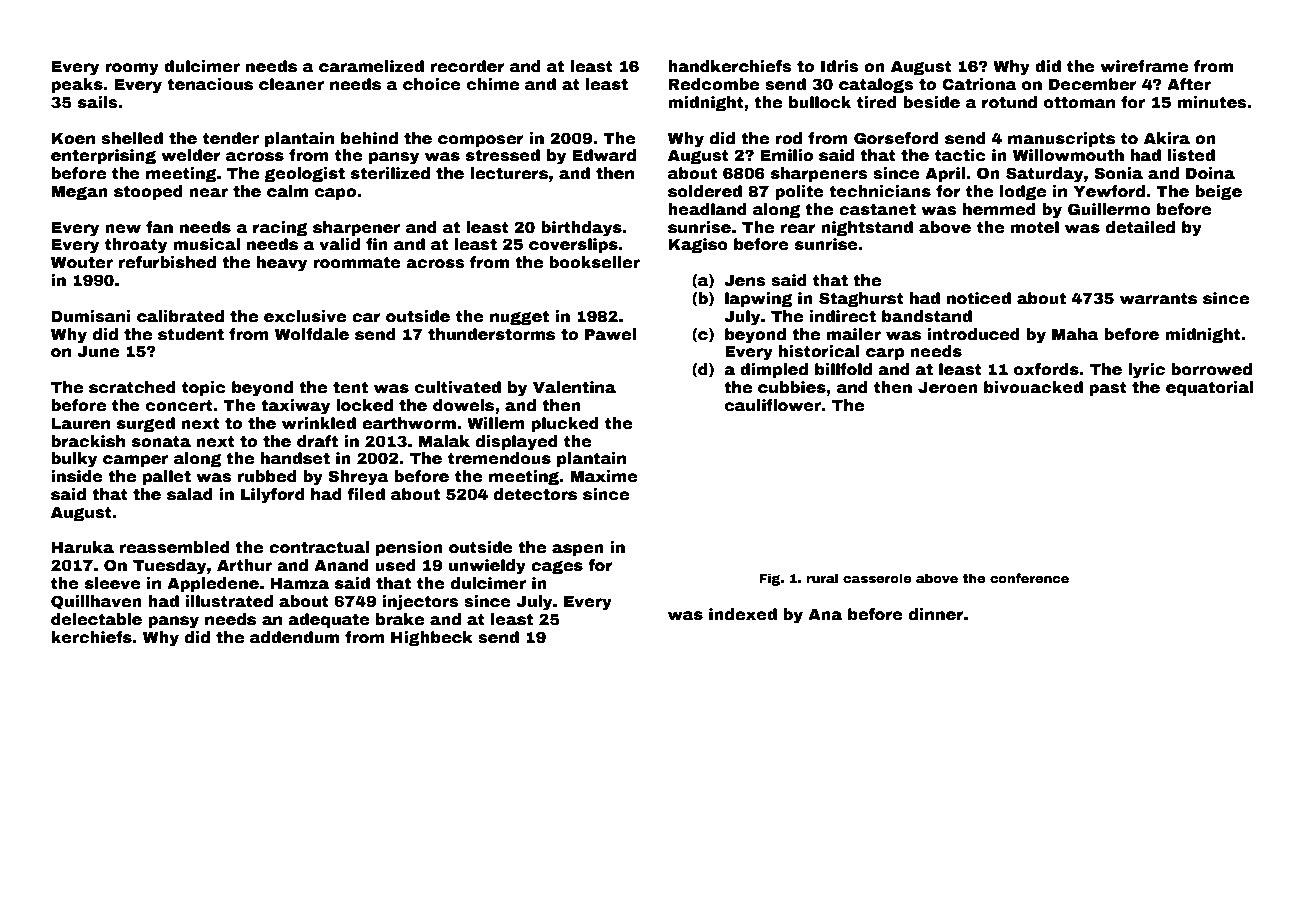 This document has height=924, width=1308. I want to click on injectors, so click(420, 603).
